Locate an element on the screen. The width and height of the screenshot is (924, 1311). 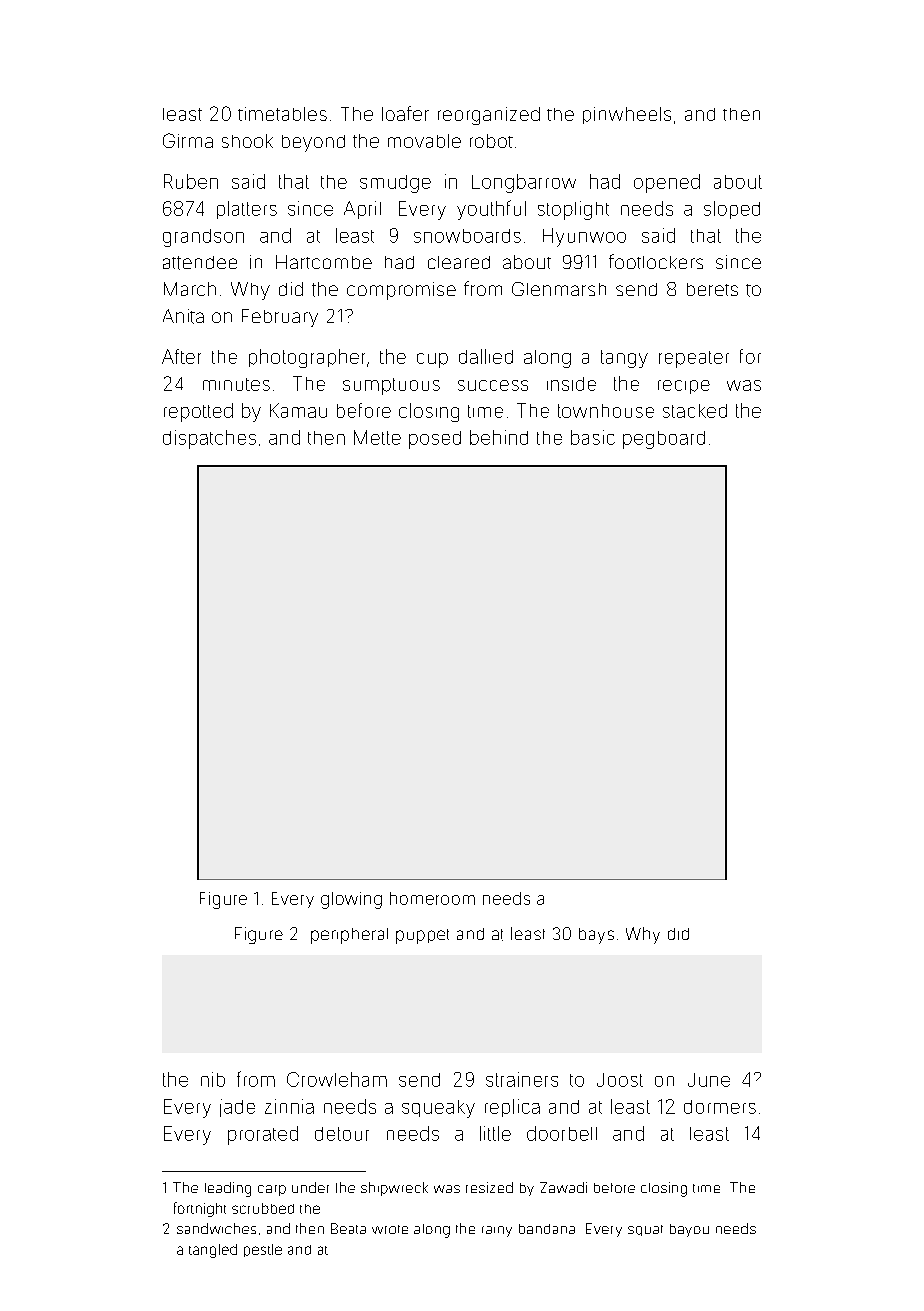
success is located at coordinates (493, 385).
